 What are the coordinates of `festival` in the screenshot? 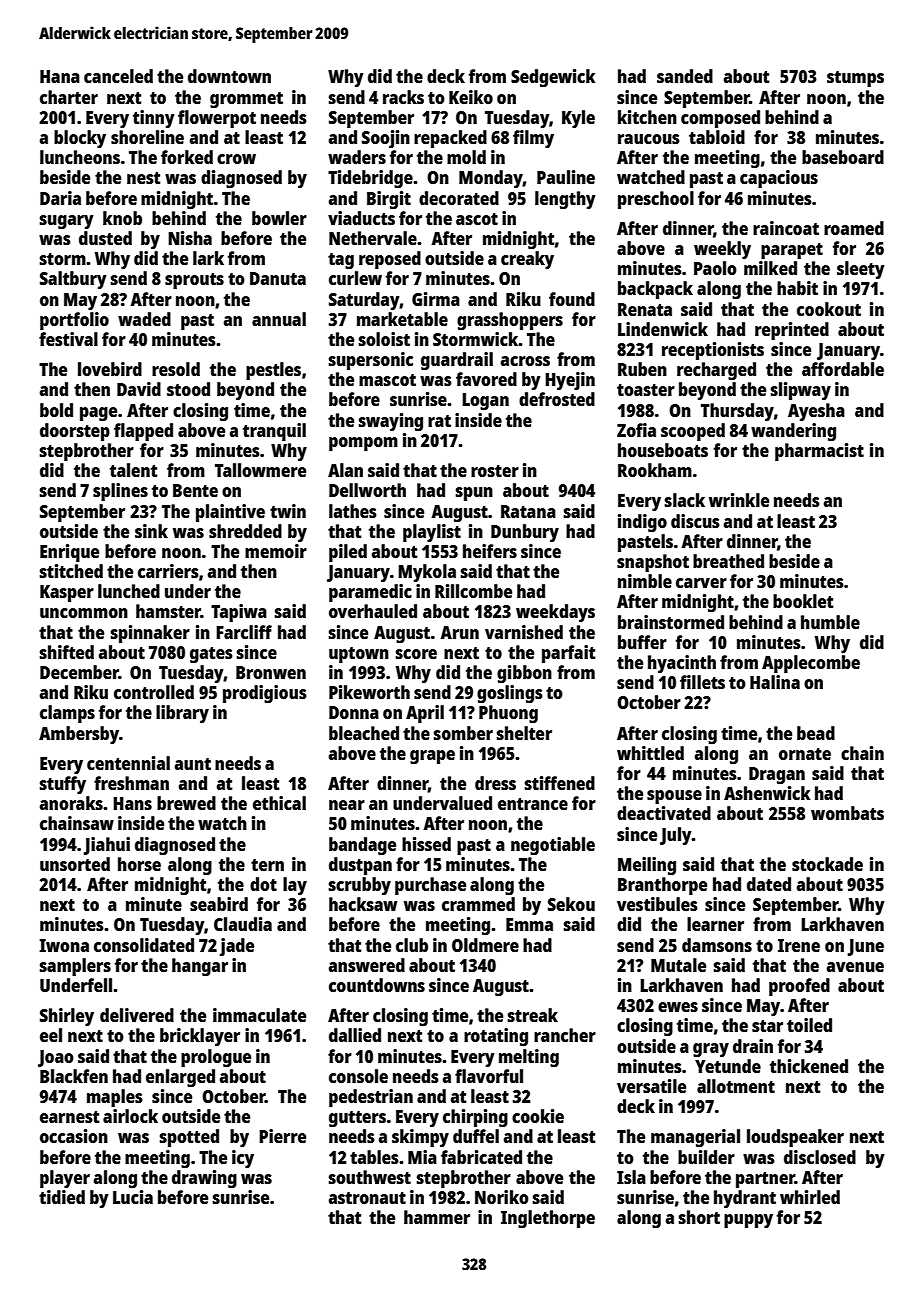 It's located at (68, 339).
